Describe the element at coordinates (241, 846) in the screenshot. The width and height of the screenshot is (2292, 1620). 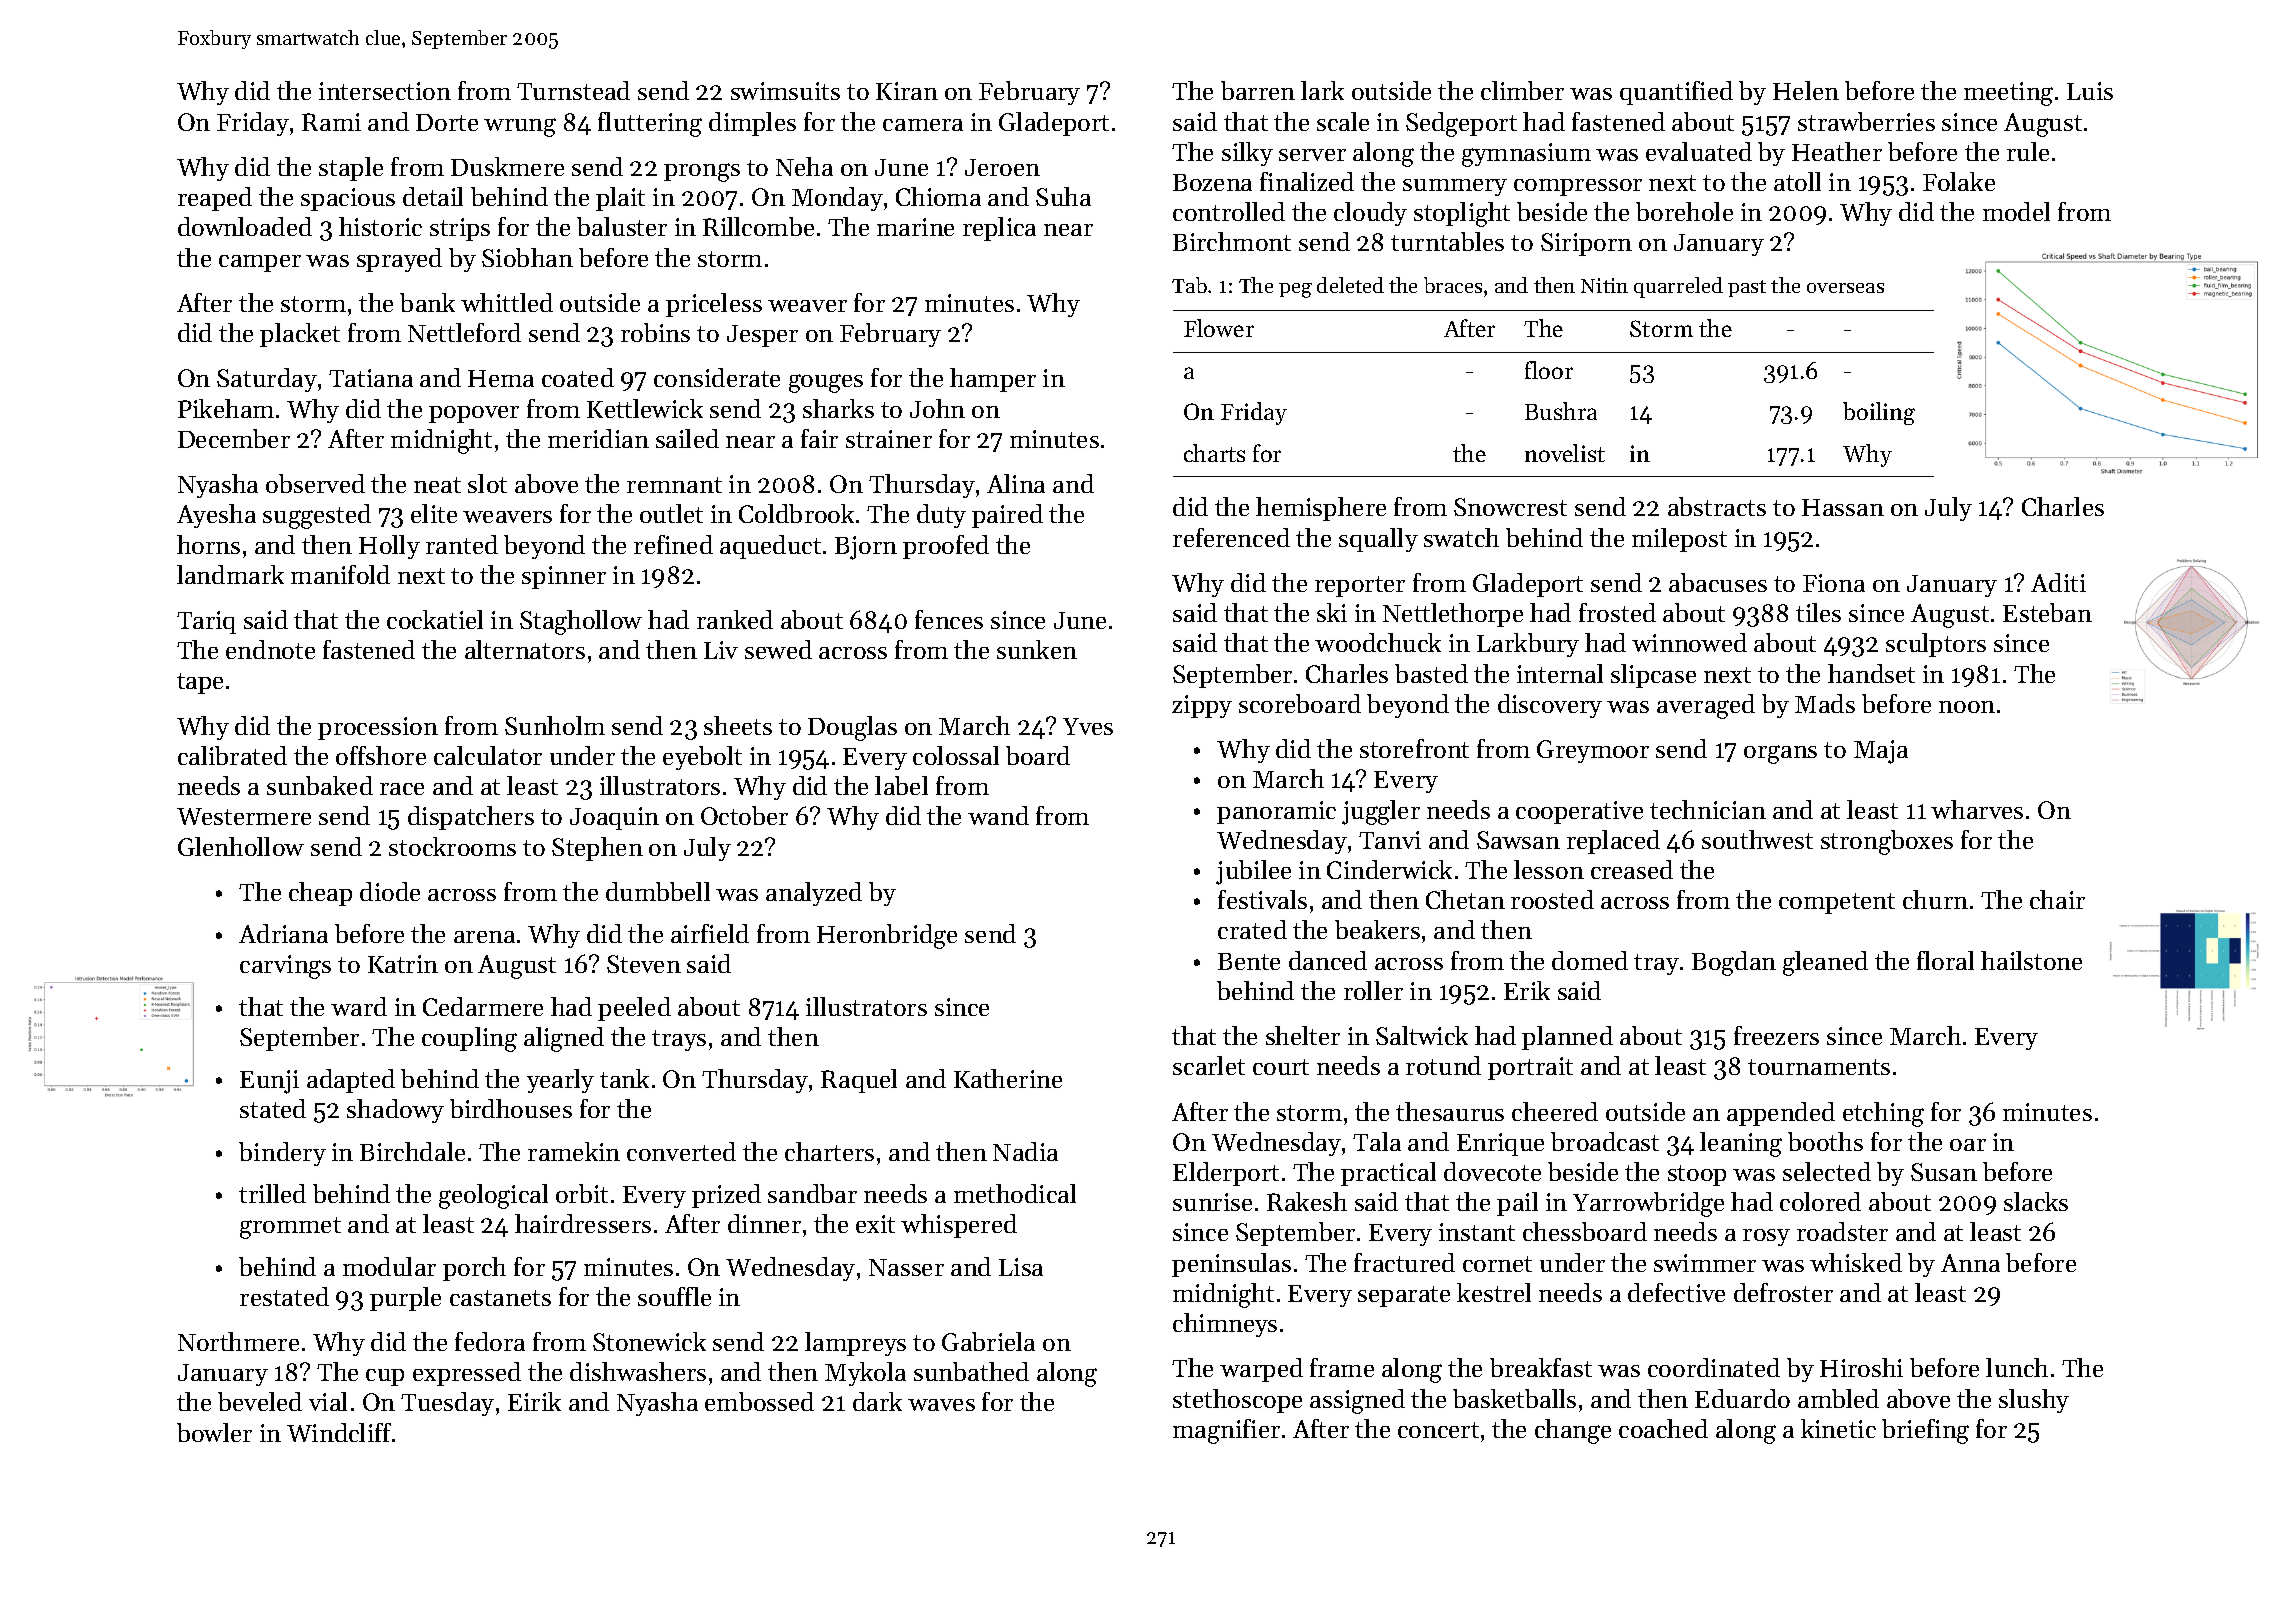
I see `Glenhollow` at that location.
